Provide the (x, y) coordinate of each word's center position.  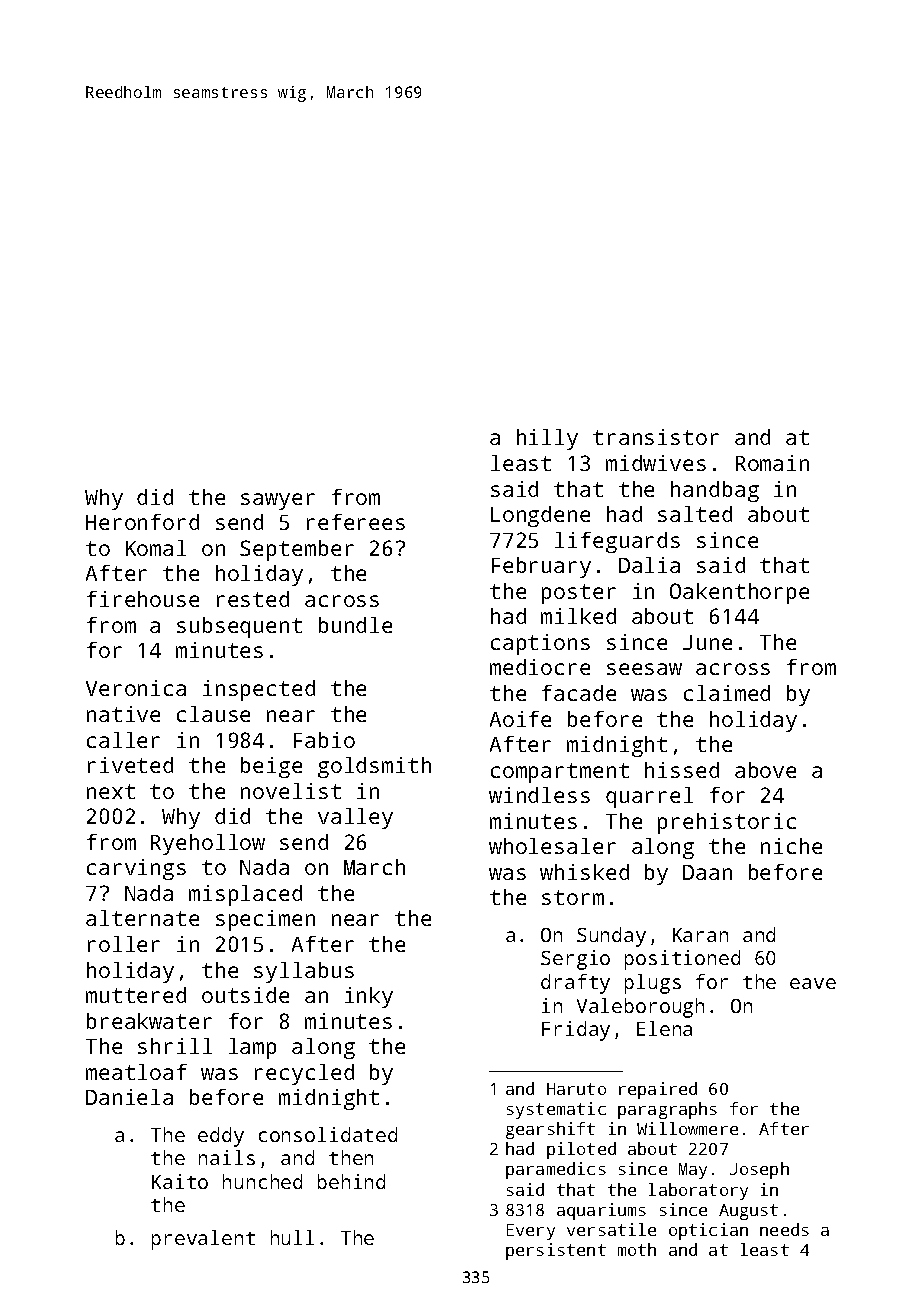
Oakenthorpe (739, 593)
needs (784, 1229)
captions (540, 644)
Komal (156, 548)
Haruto (576, 1089)
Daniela (129, 1097)
